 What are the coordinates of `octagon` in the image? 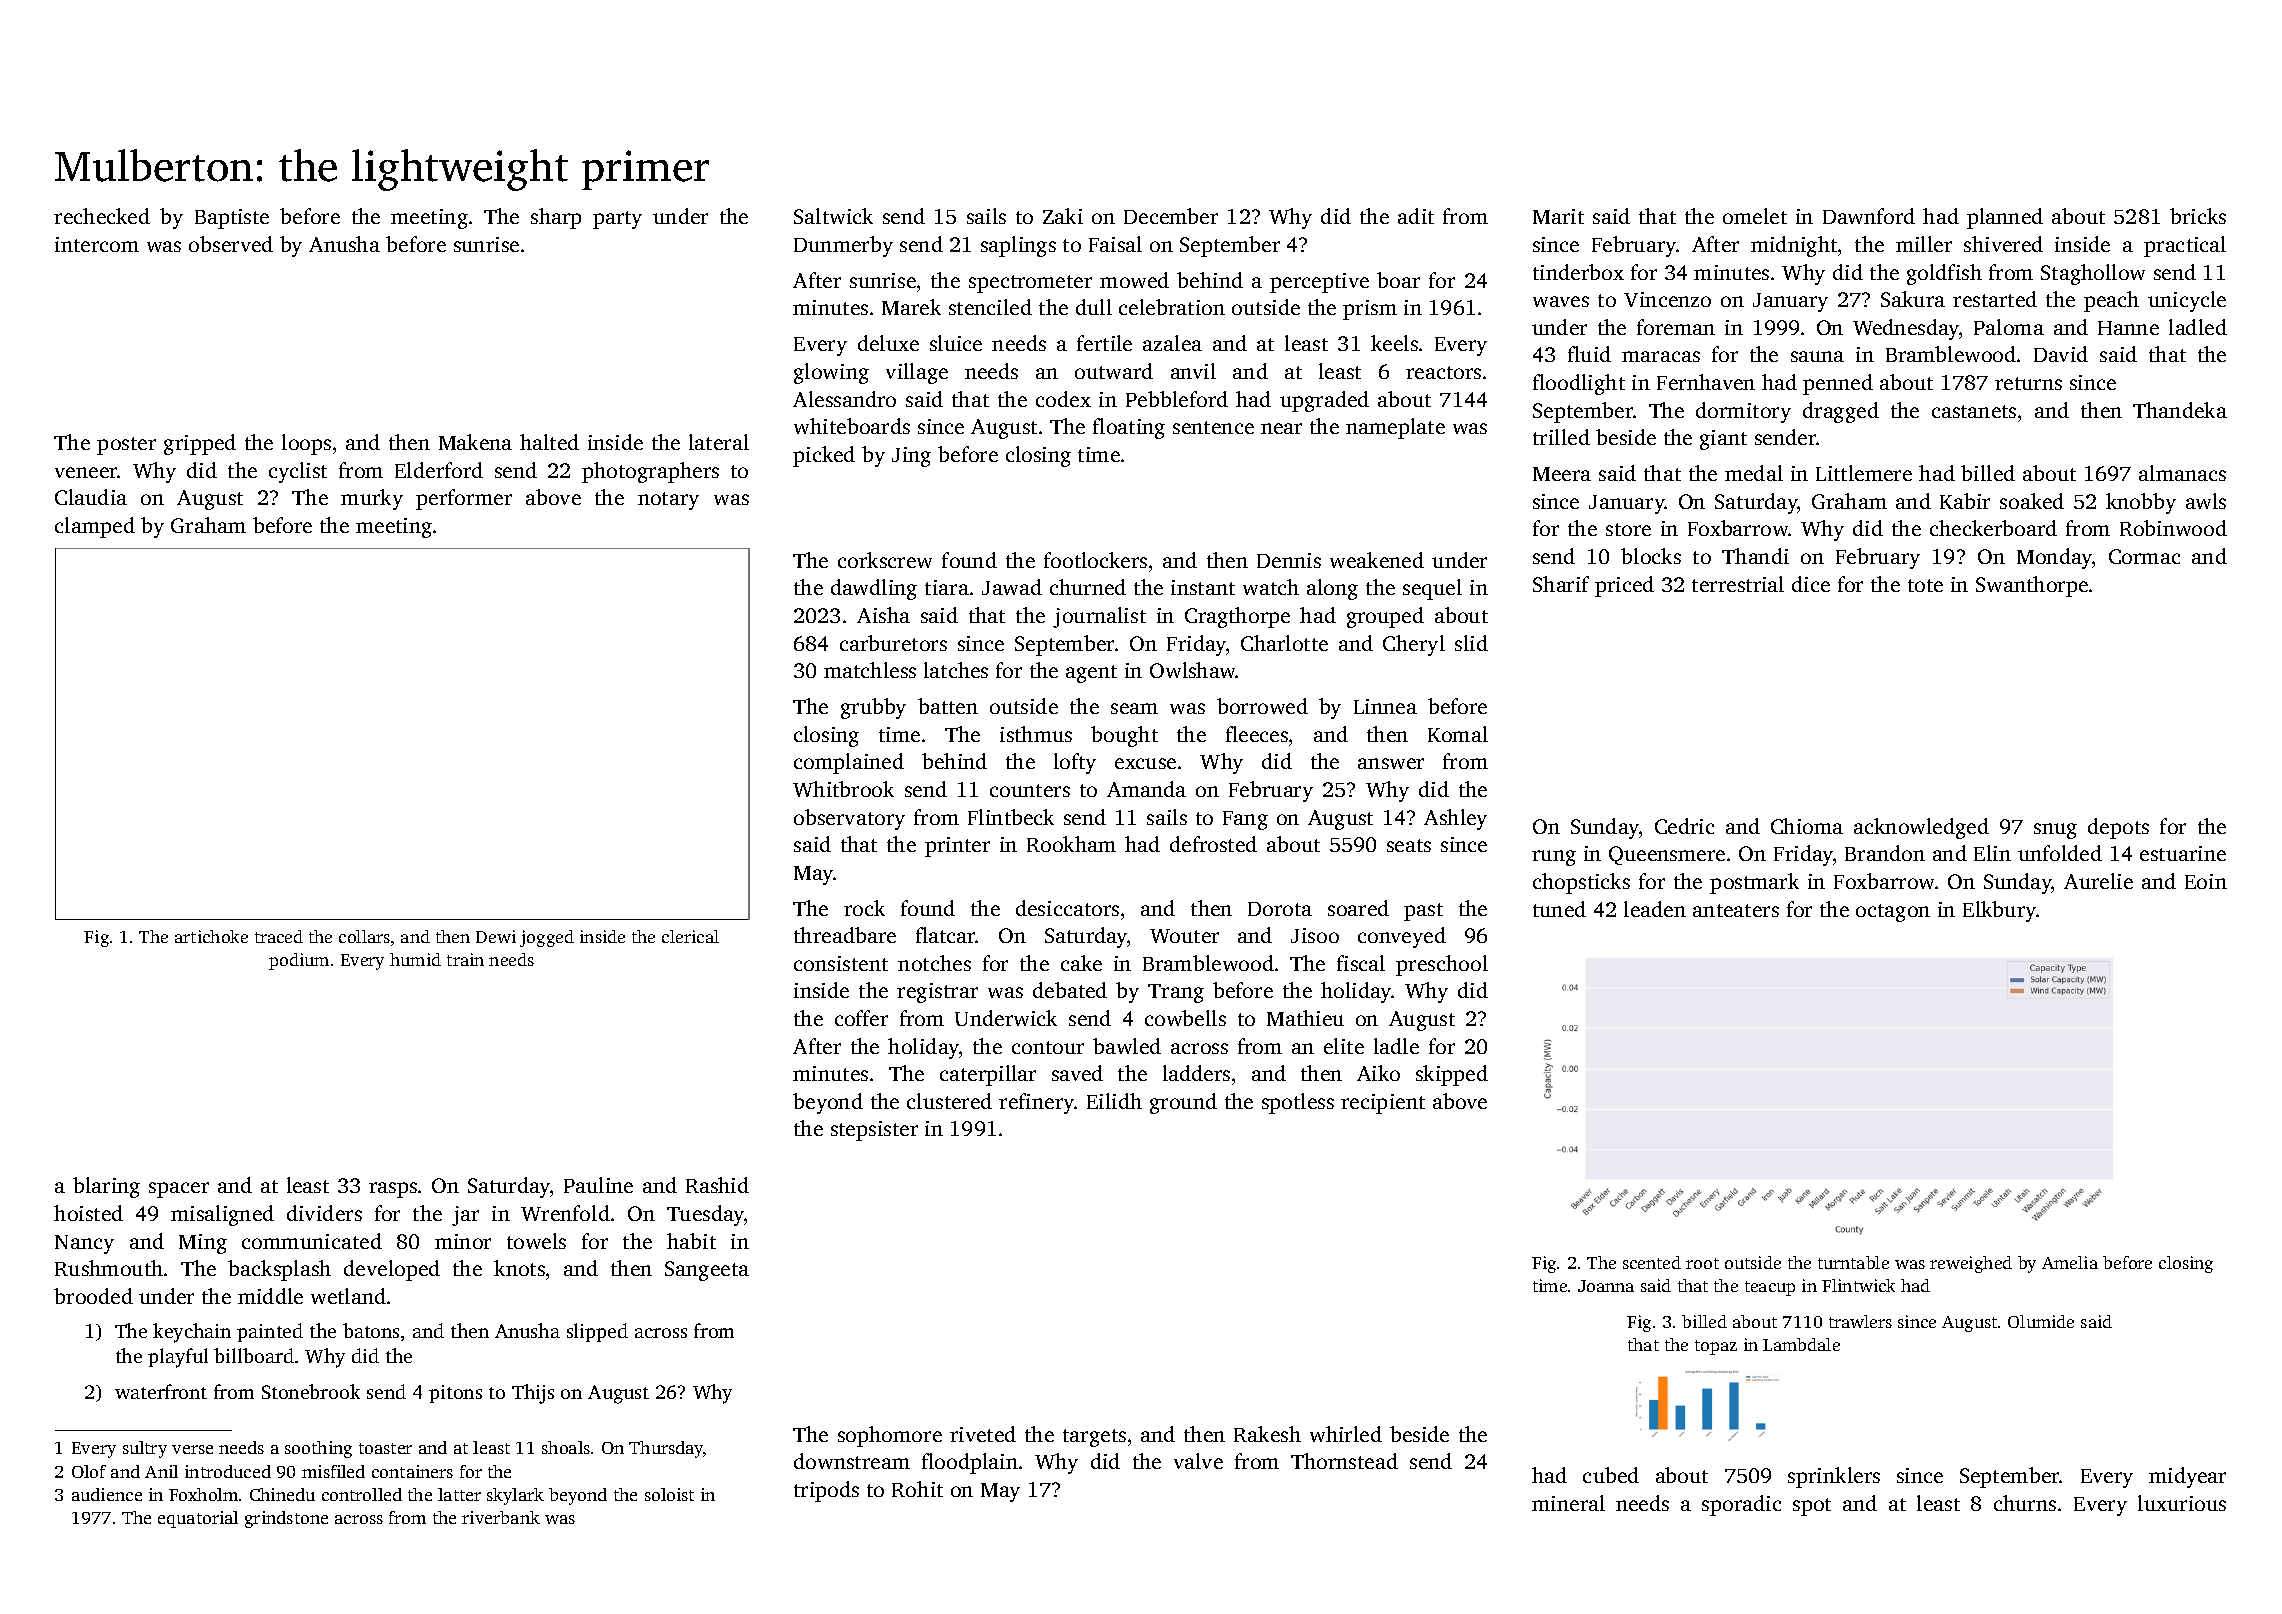 It's located at (1893, 913).
